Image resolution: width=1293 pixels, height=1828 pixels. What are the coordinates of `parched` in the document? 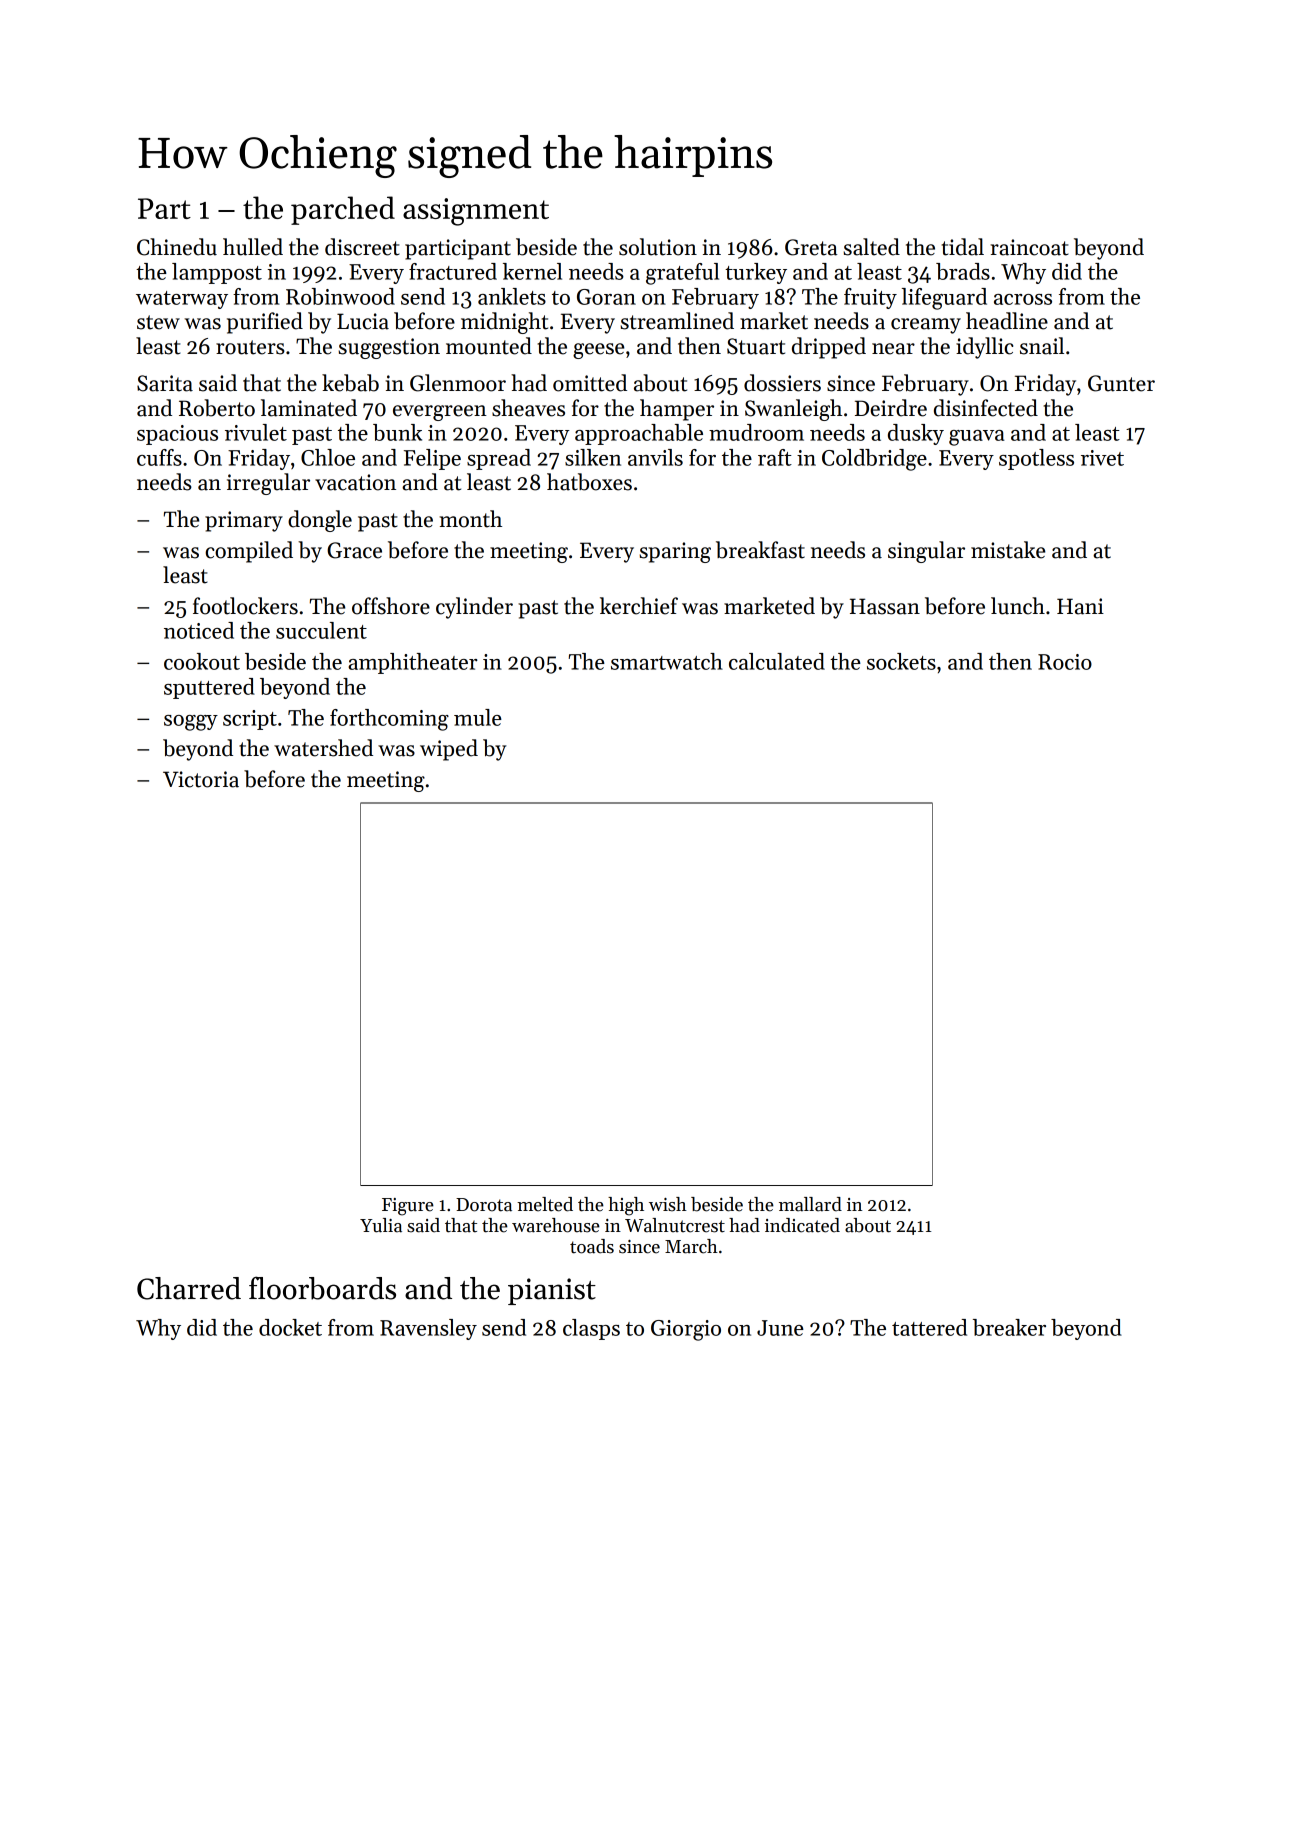 It's located at (343, 210).
